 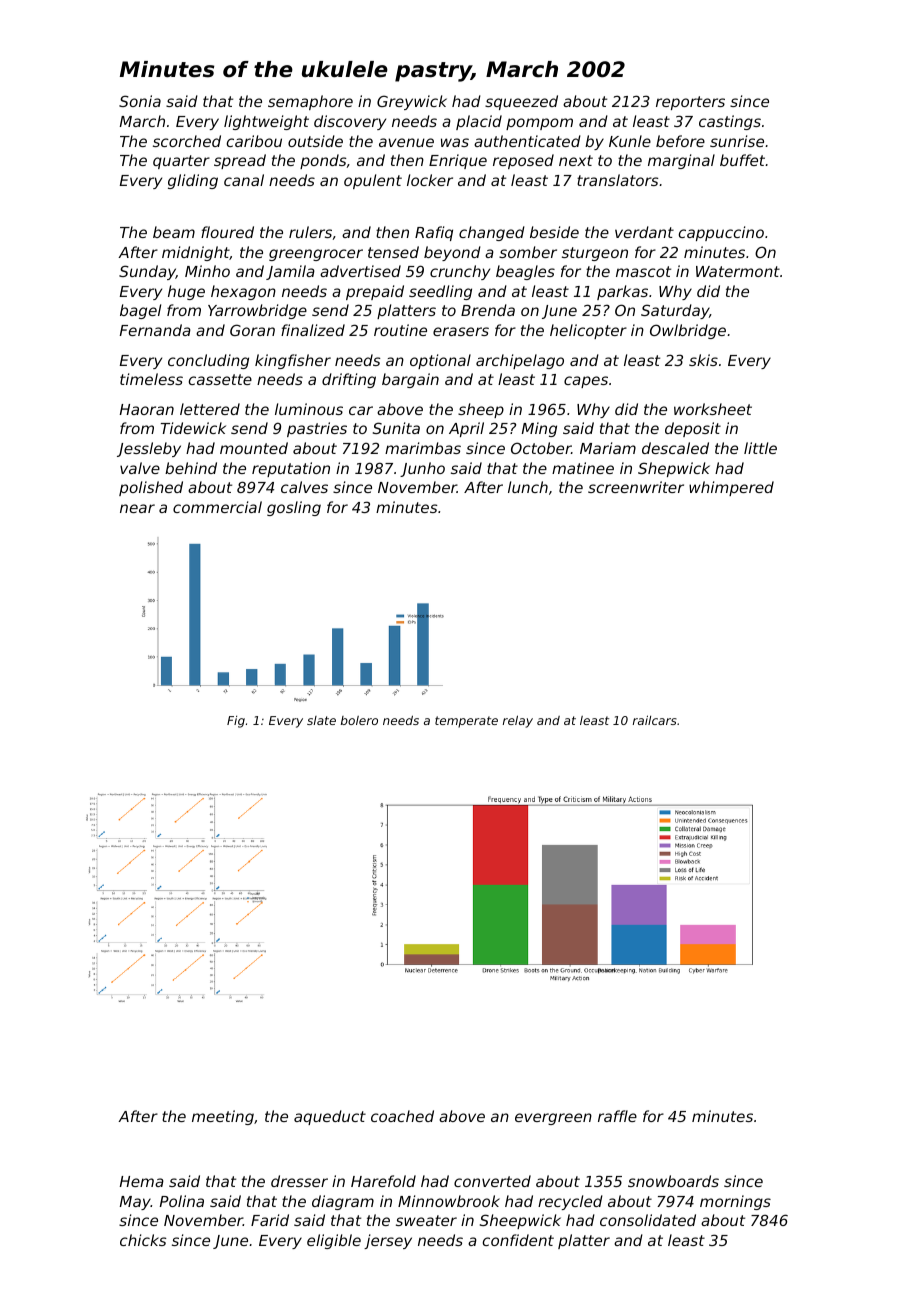 I want to click on relay, so click(x=518, y=721).
